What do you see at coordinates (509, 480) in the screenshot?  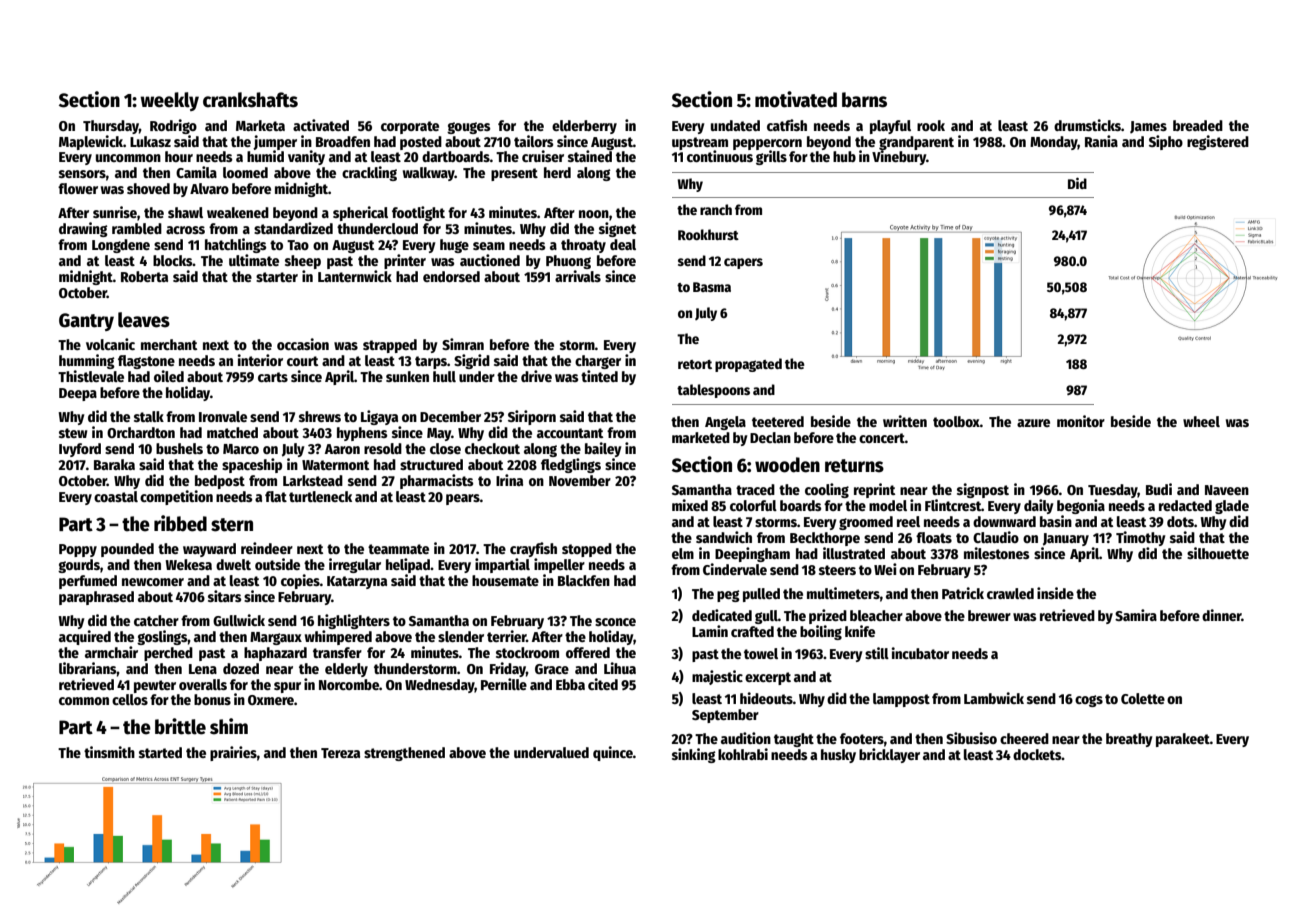 I see `Irina` at bounding box center [509, 480].
